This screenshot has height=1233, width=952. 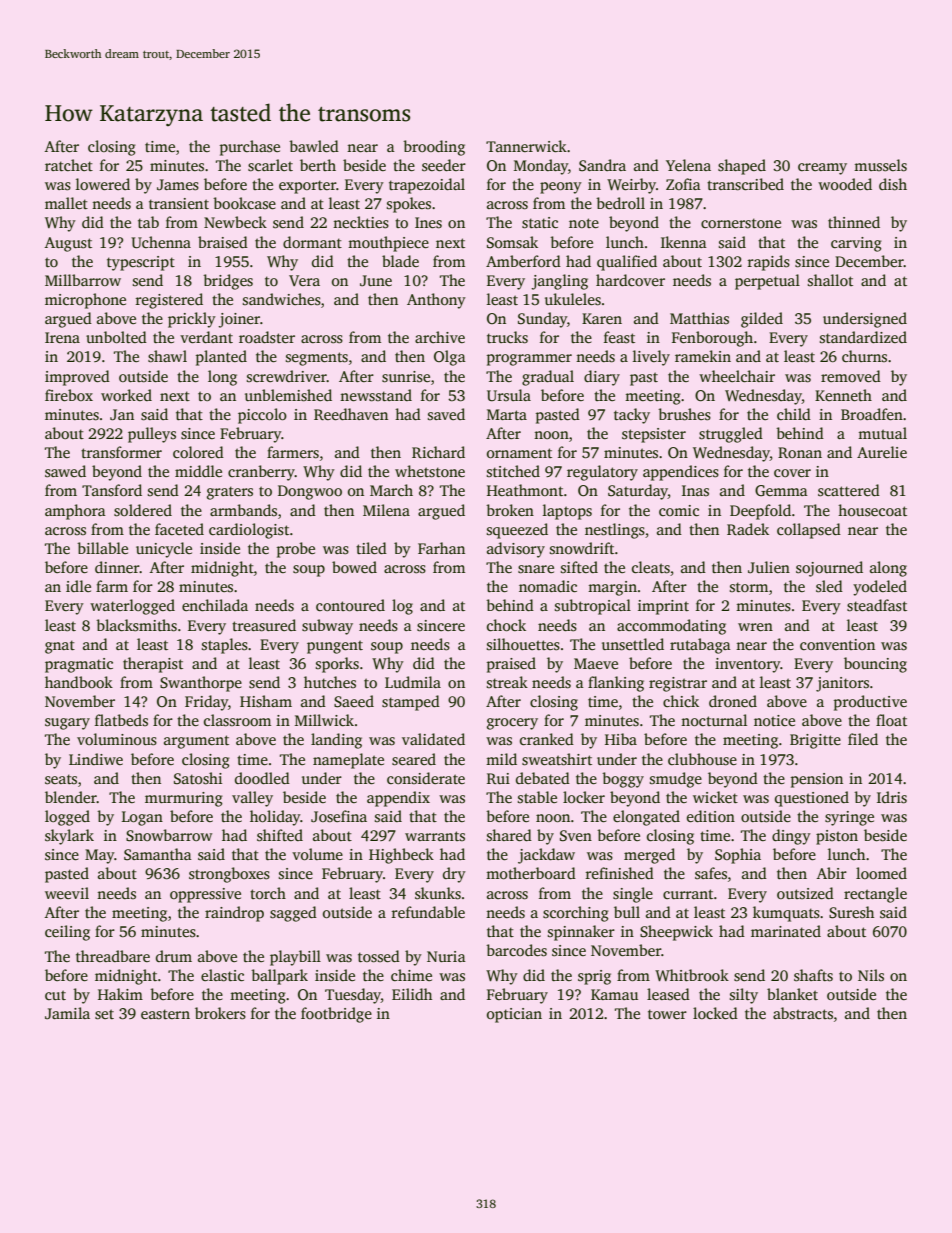 I want to click on gnat, so click(x=60, y=647).
